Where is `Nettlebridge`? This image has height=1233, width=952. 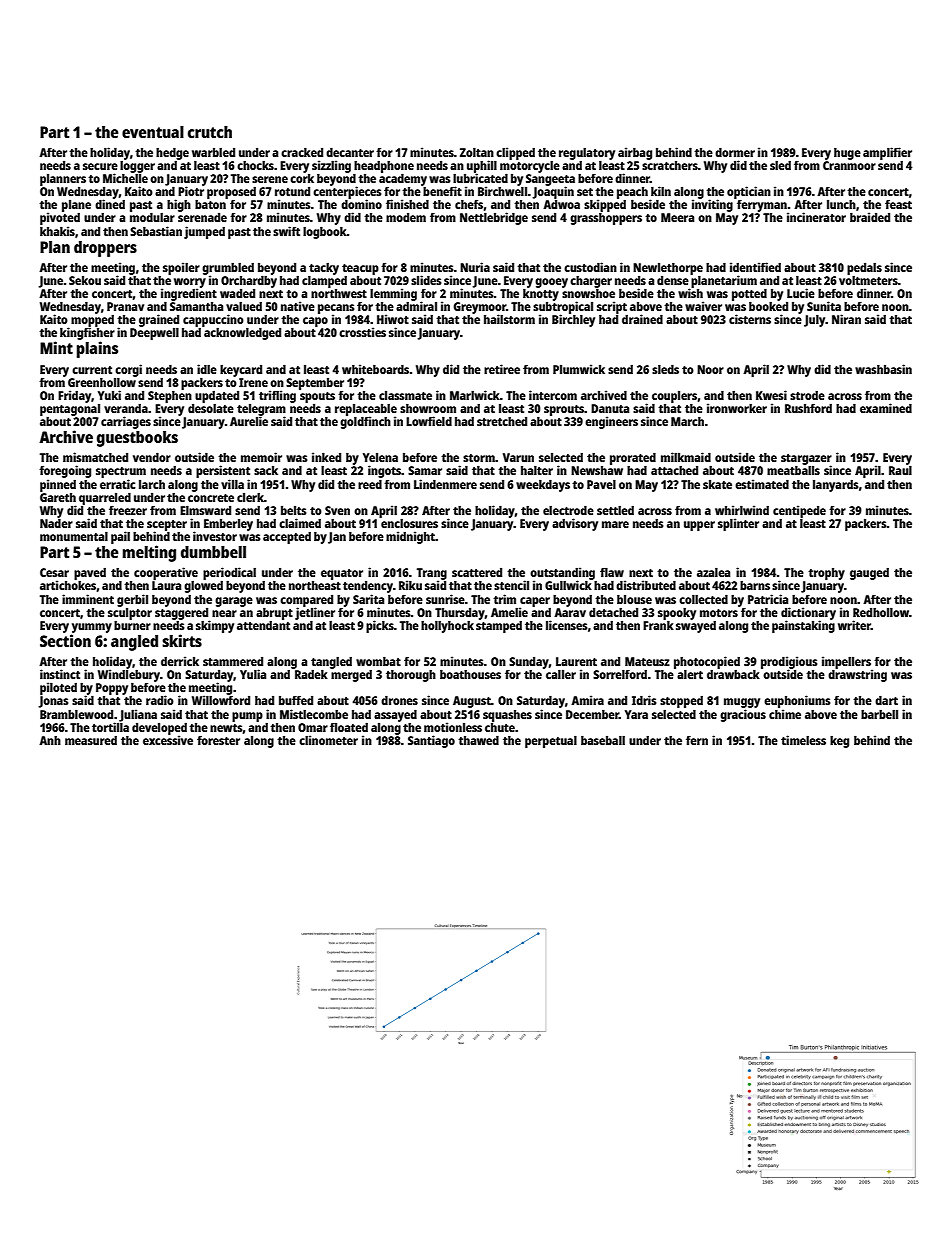
Nettlebridge is located at coordinates (494, 218).
